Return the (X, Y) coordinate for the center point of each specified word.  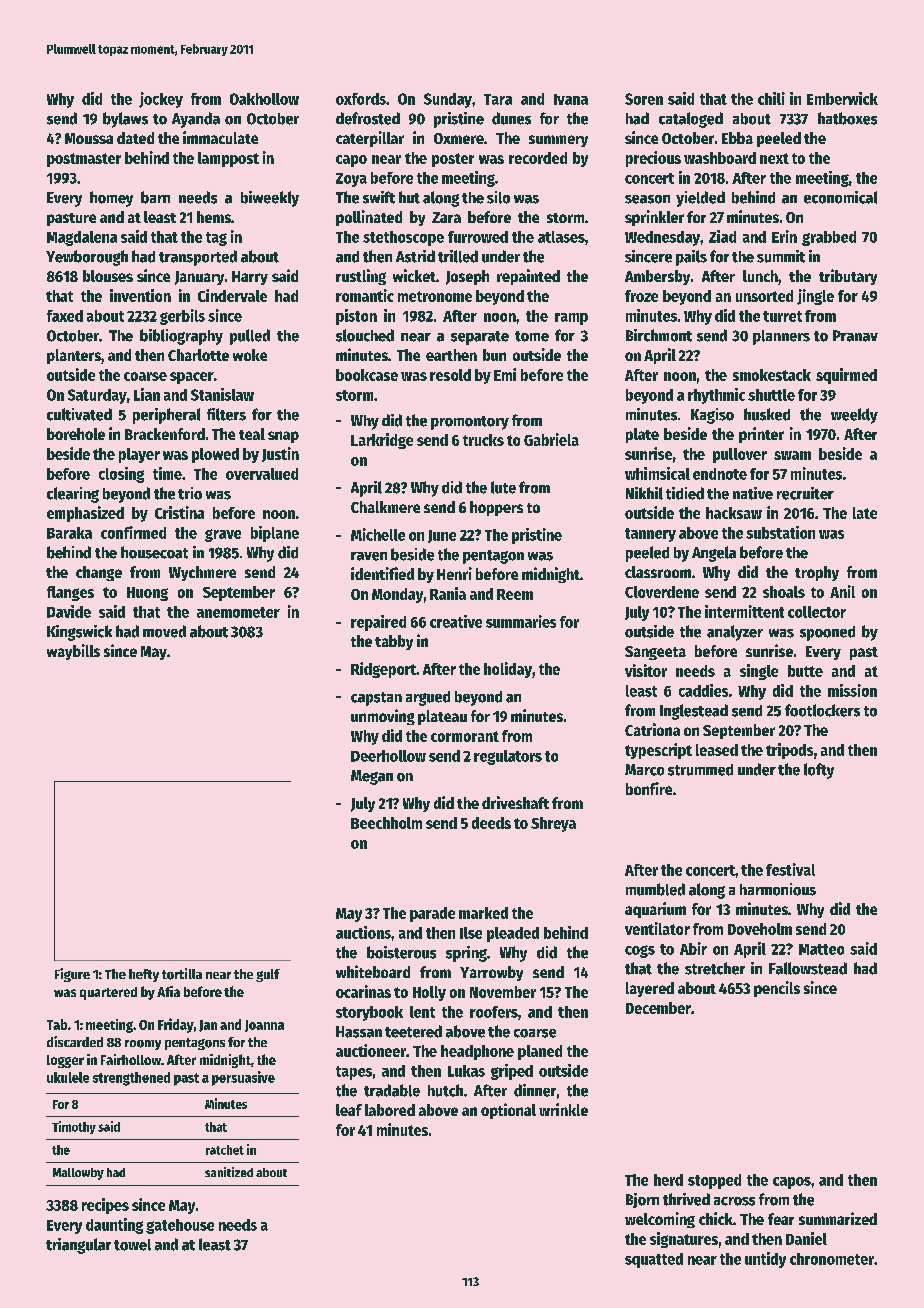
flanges (70, 593)
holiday (508, 670)
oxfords (361, 99)
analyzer (735, 633)
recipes (105, 1206)
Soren (644, 99)
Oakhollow (264, 99)
